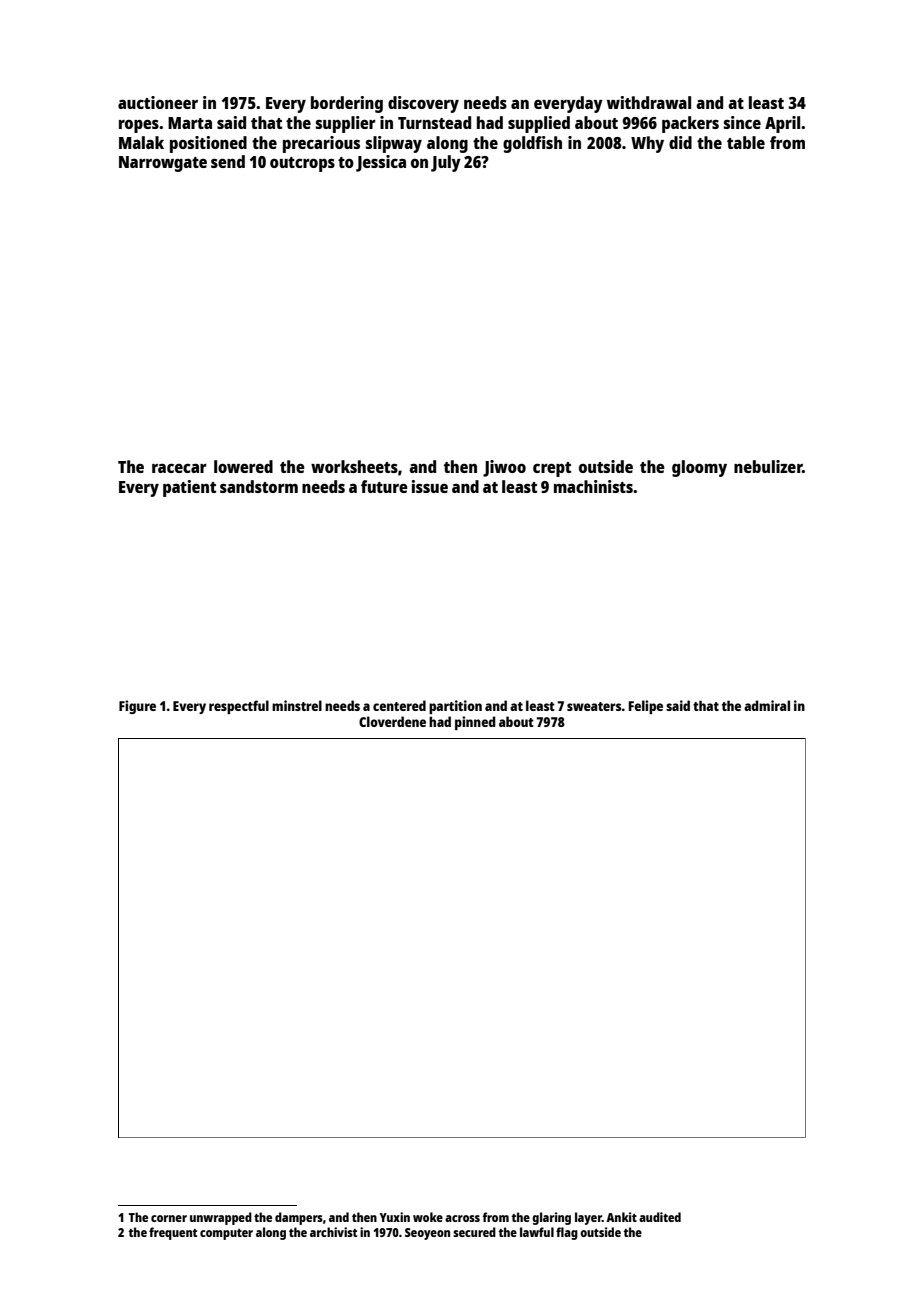 This document has height=1308, width=924. Describe the element at coordinates (621, 1217) in the document. I see `Ankit` at that location.
